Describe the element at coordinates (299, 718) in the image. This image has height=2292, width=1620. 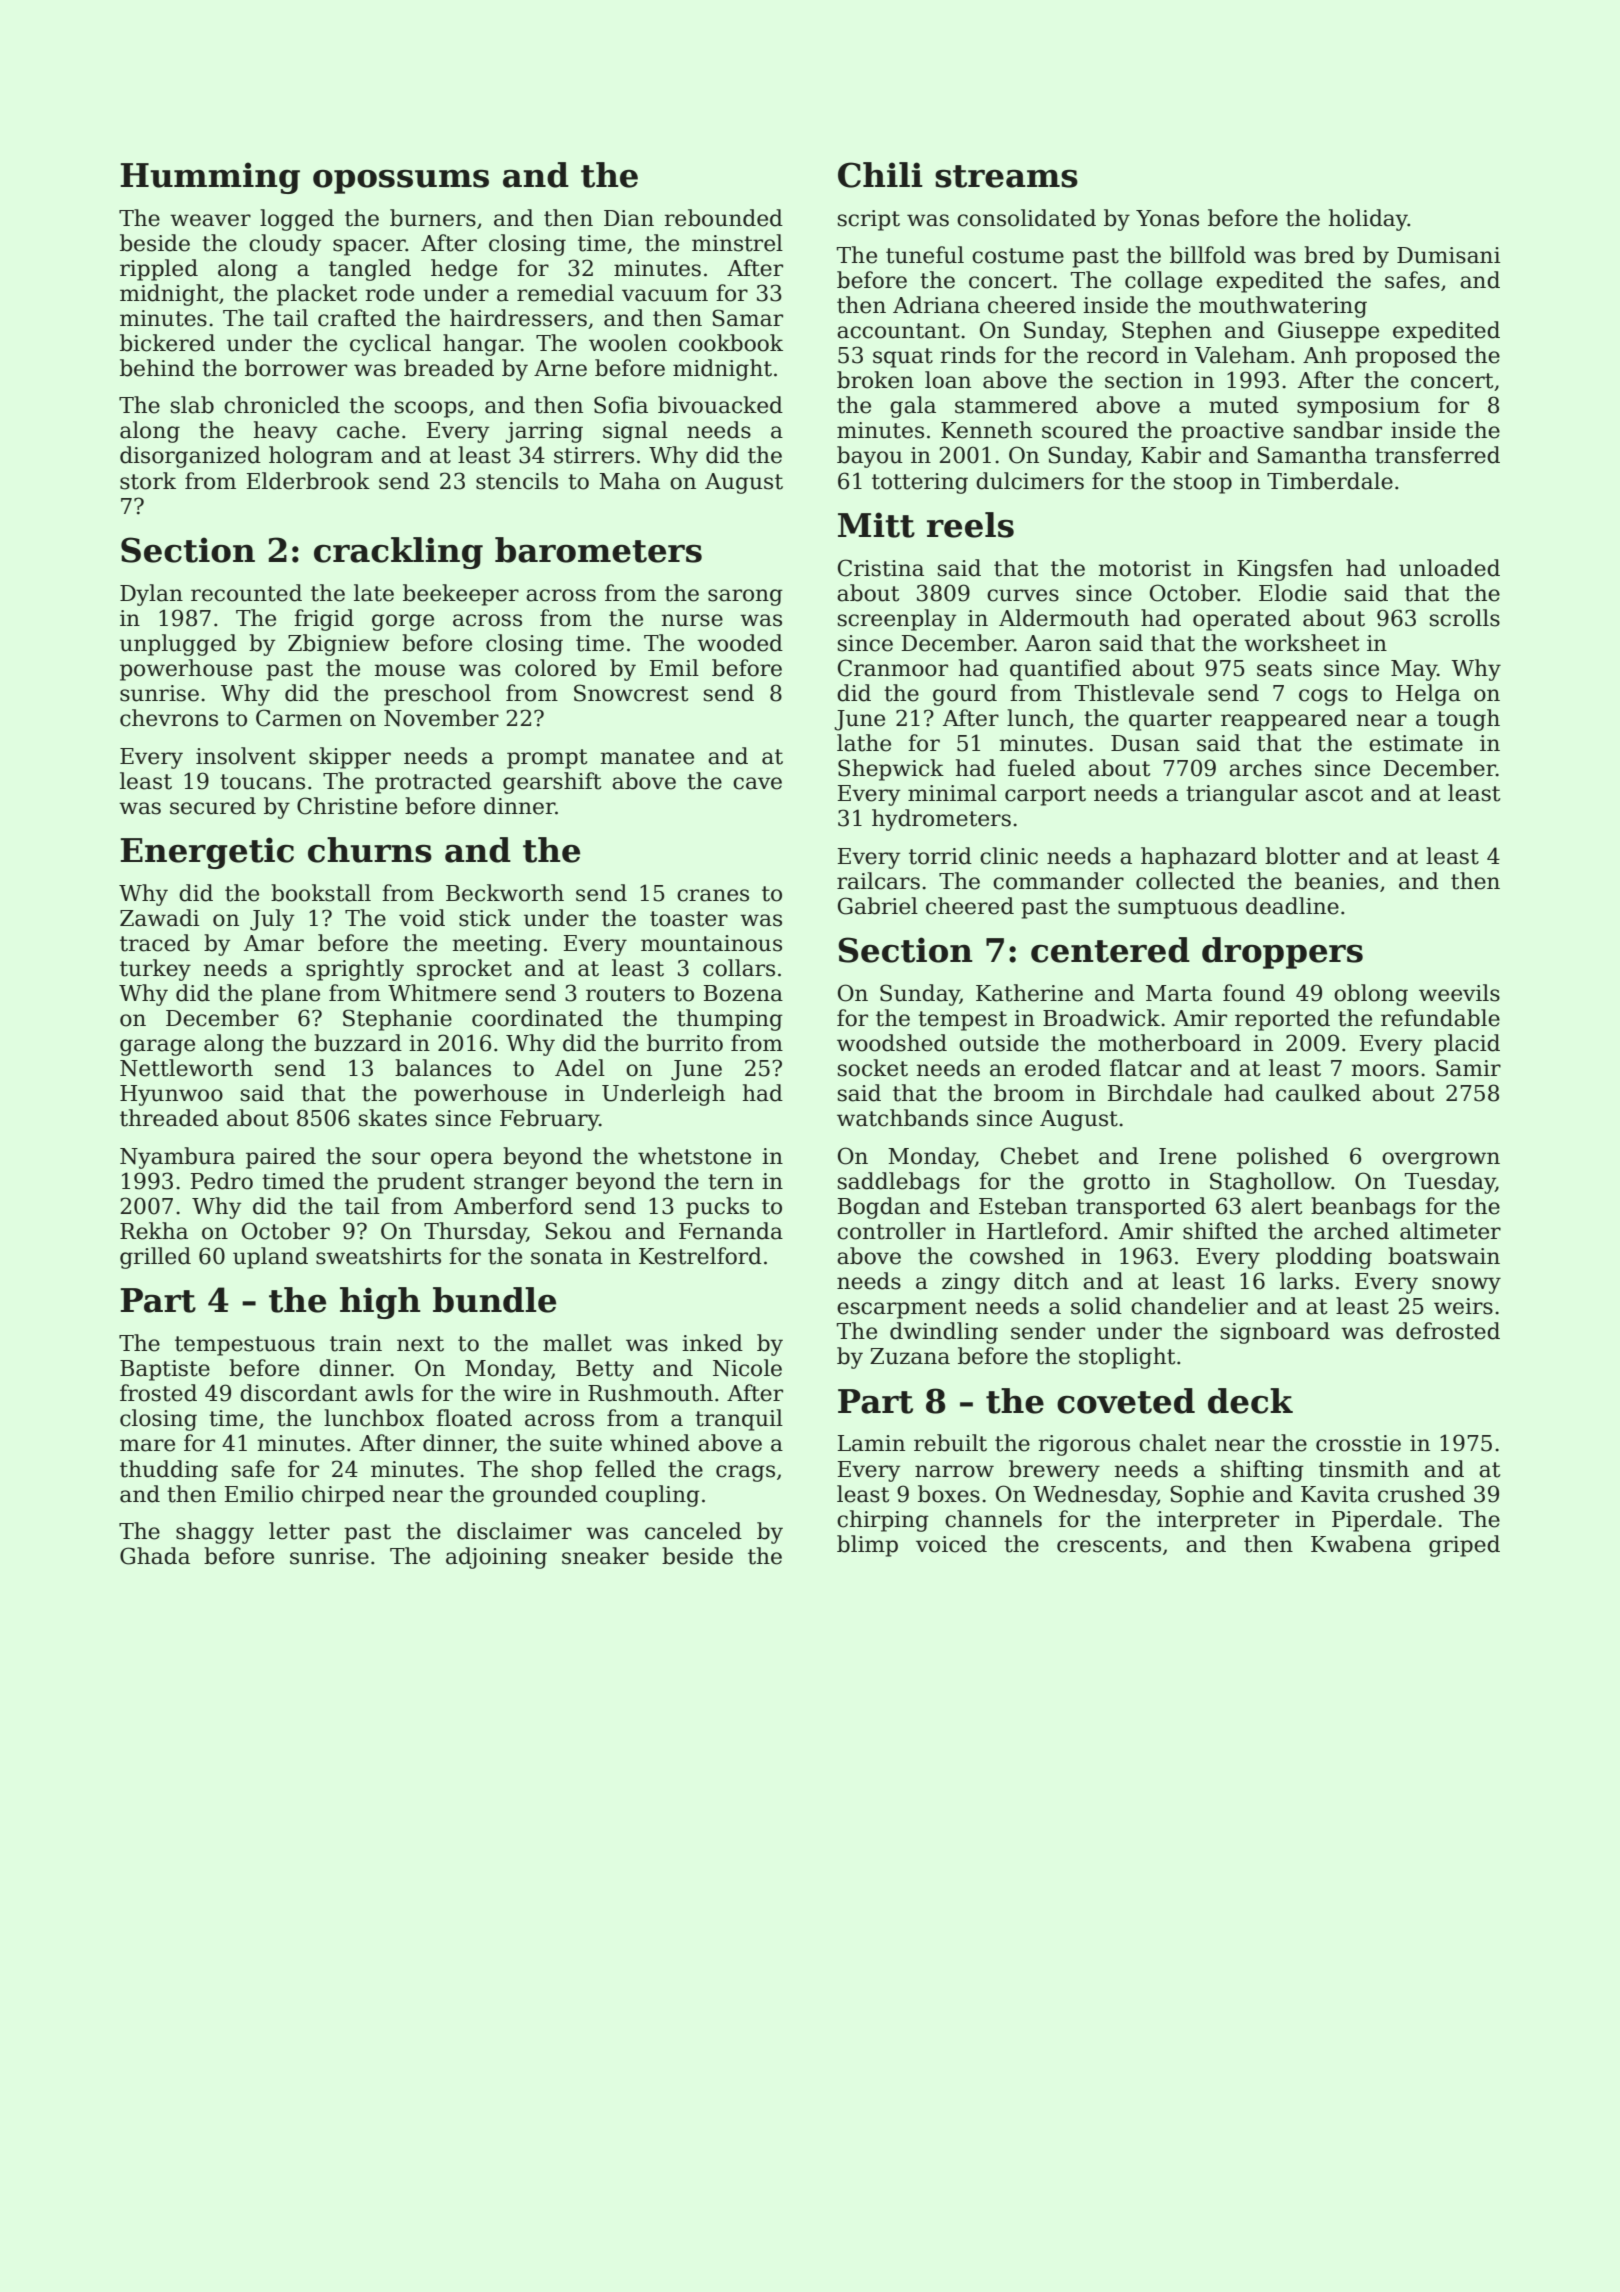
I see `Carmen` at that location.
